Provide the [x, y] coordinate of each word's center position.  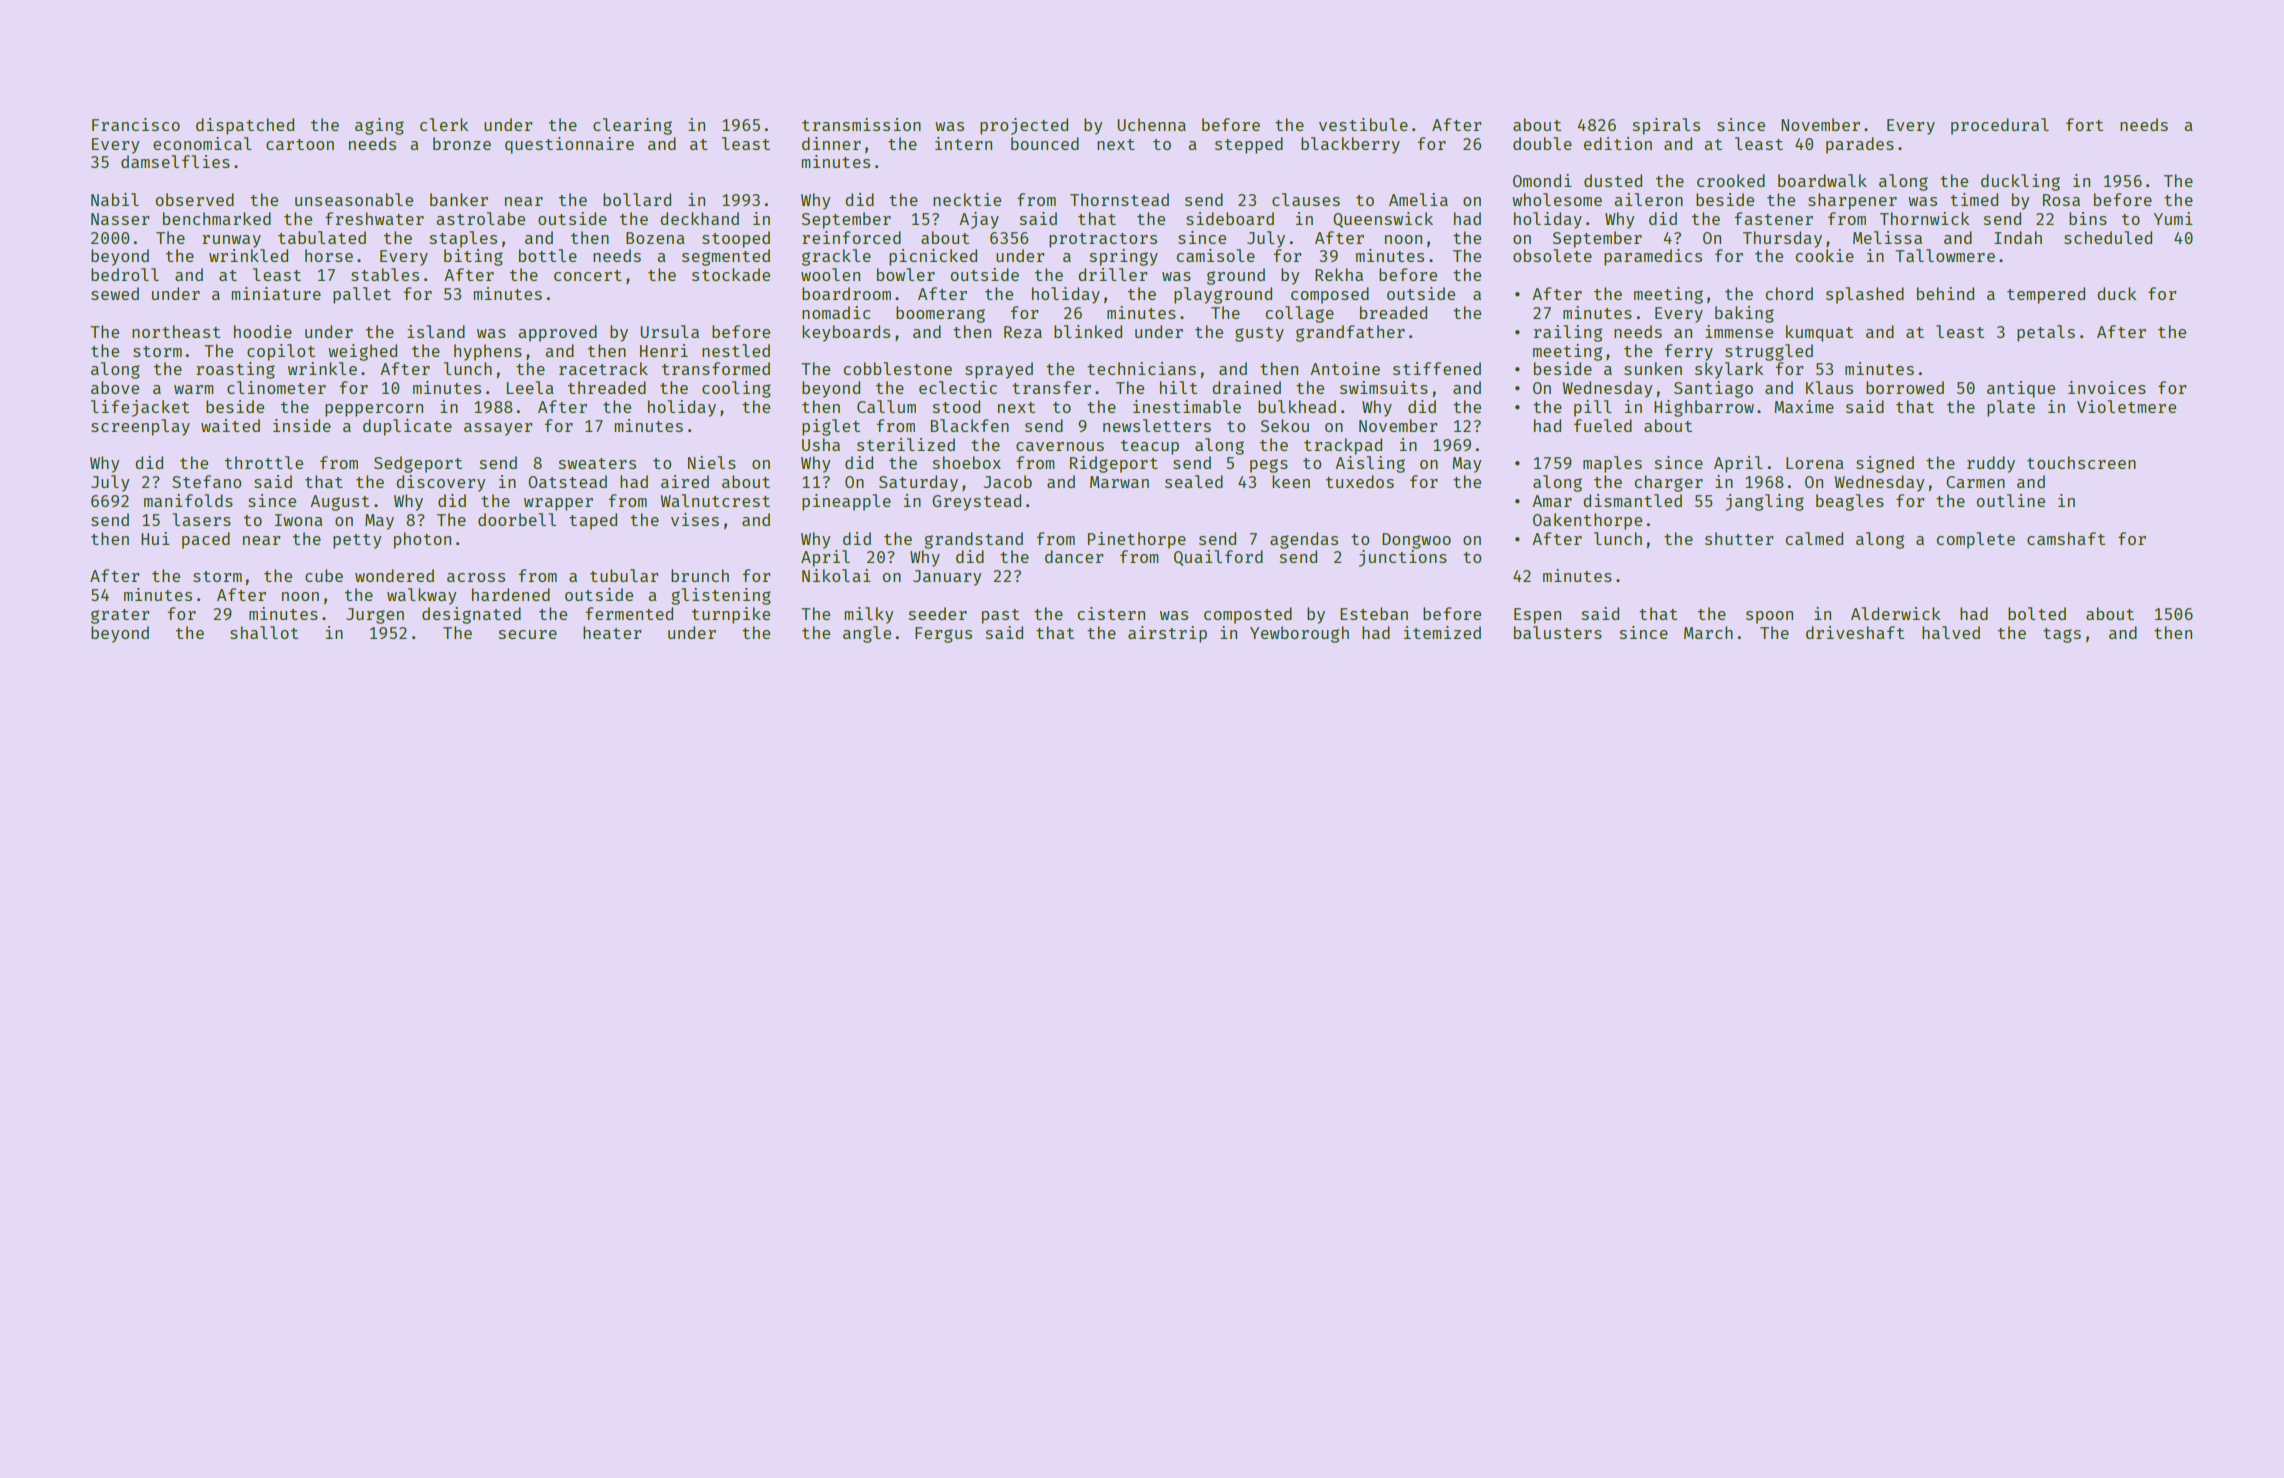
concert [588, 275]
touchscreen [2081, 462]
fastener [1774, 218]
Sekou [1285, 425]
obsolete [1552, 255]
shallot [264, 632]
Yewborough [1299, 634]
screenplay [140, 427]
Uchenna [1151, 124]
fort [2084, 124]
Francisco [136, 124]
